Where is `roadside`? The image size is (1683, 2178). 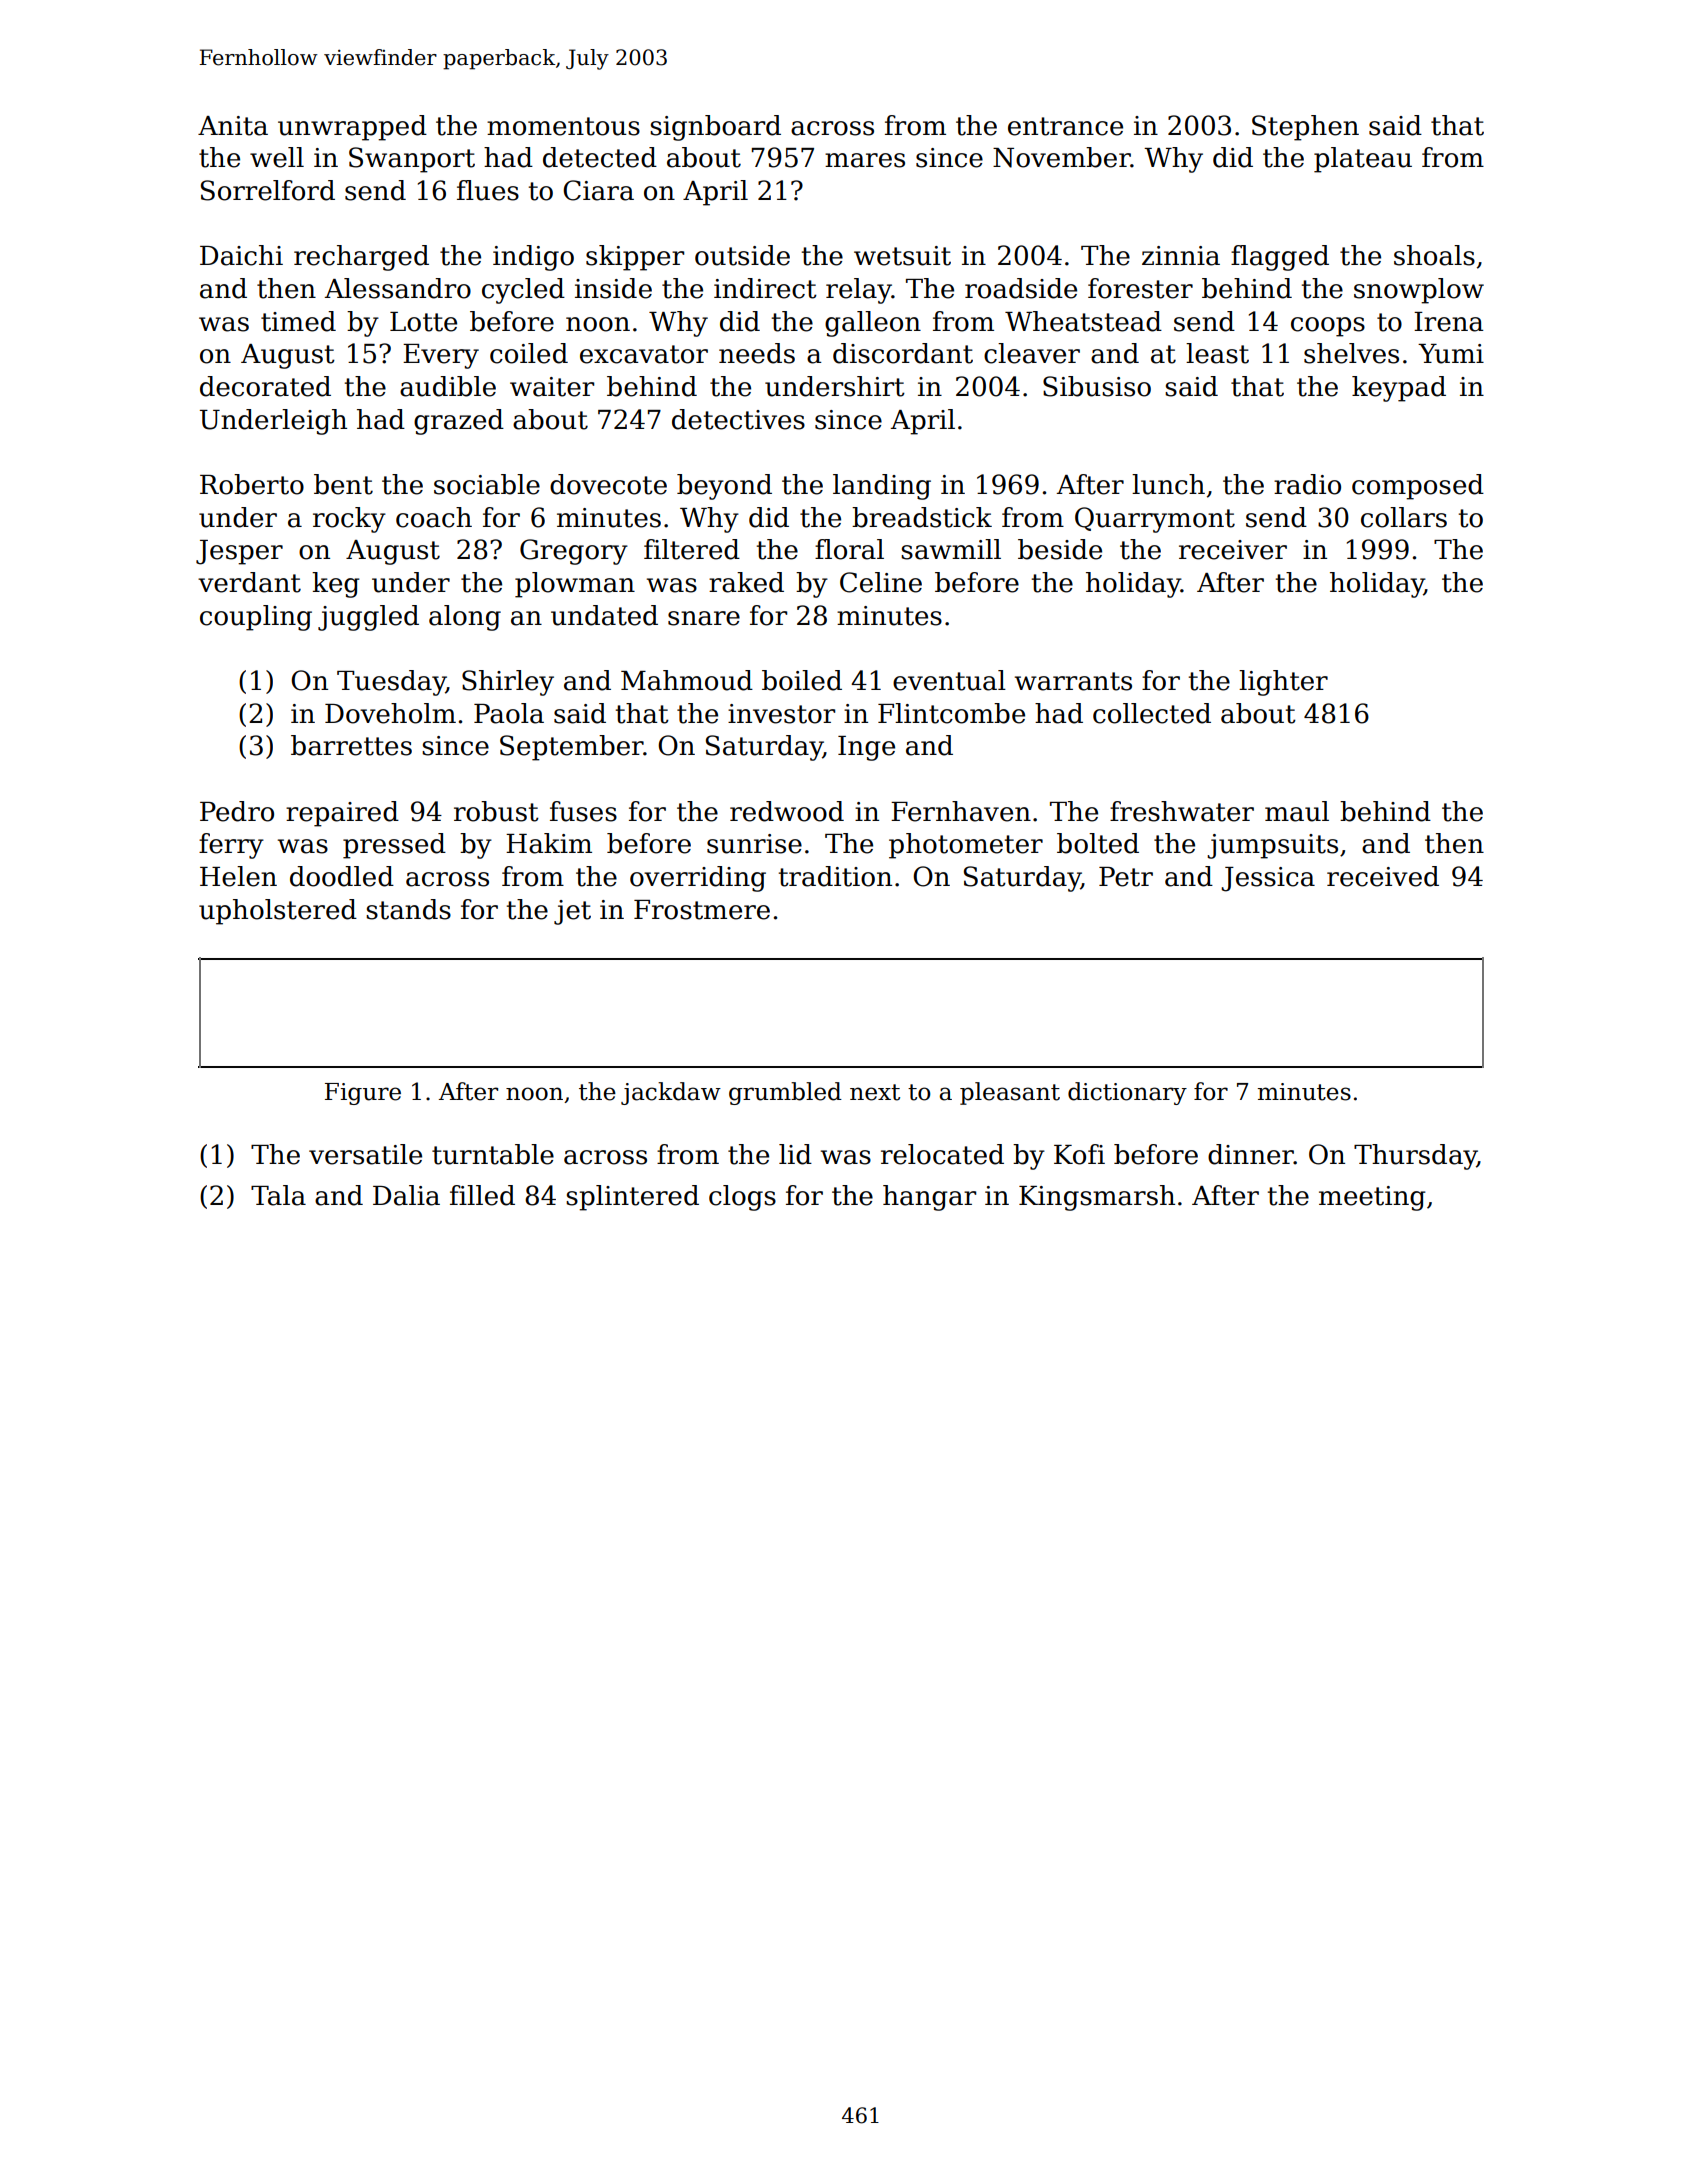 roadside is located at coordinates (1021, 288).
